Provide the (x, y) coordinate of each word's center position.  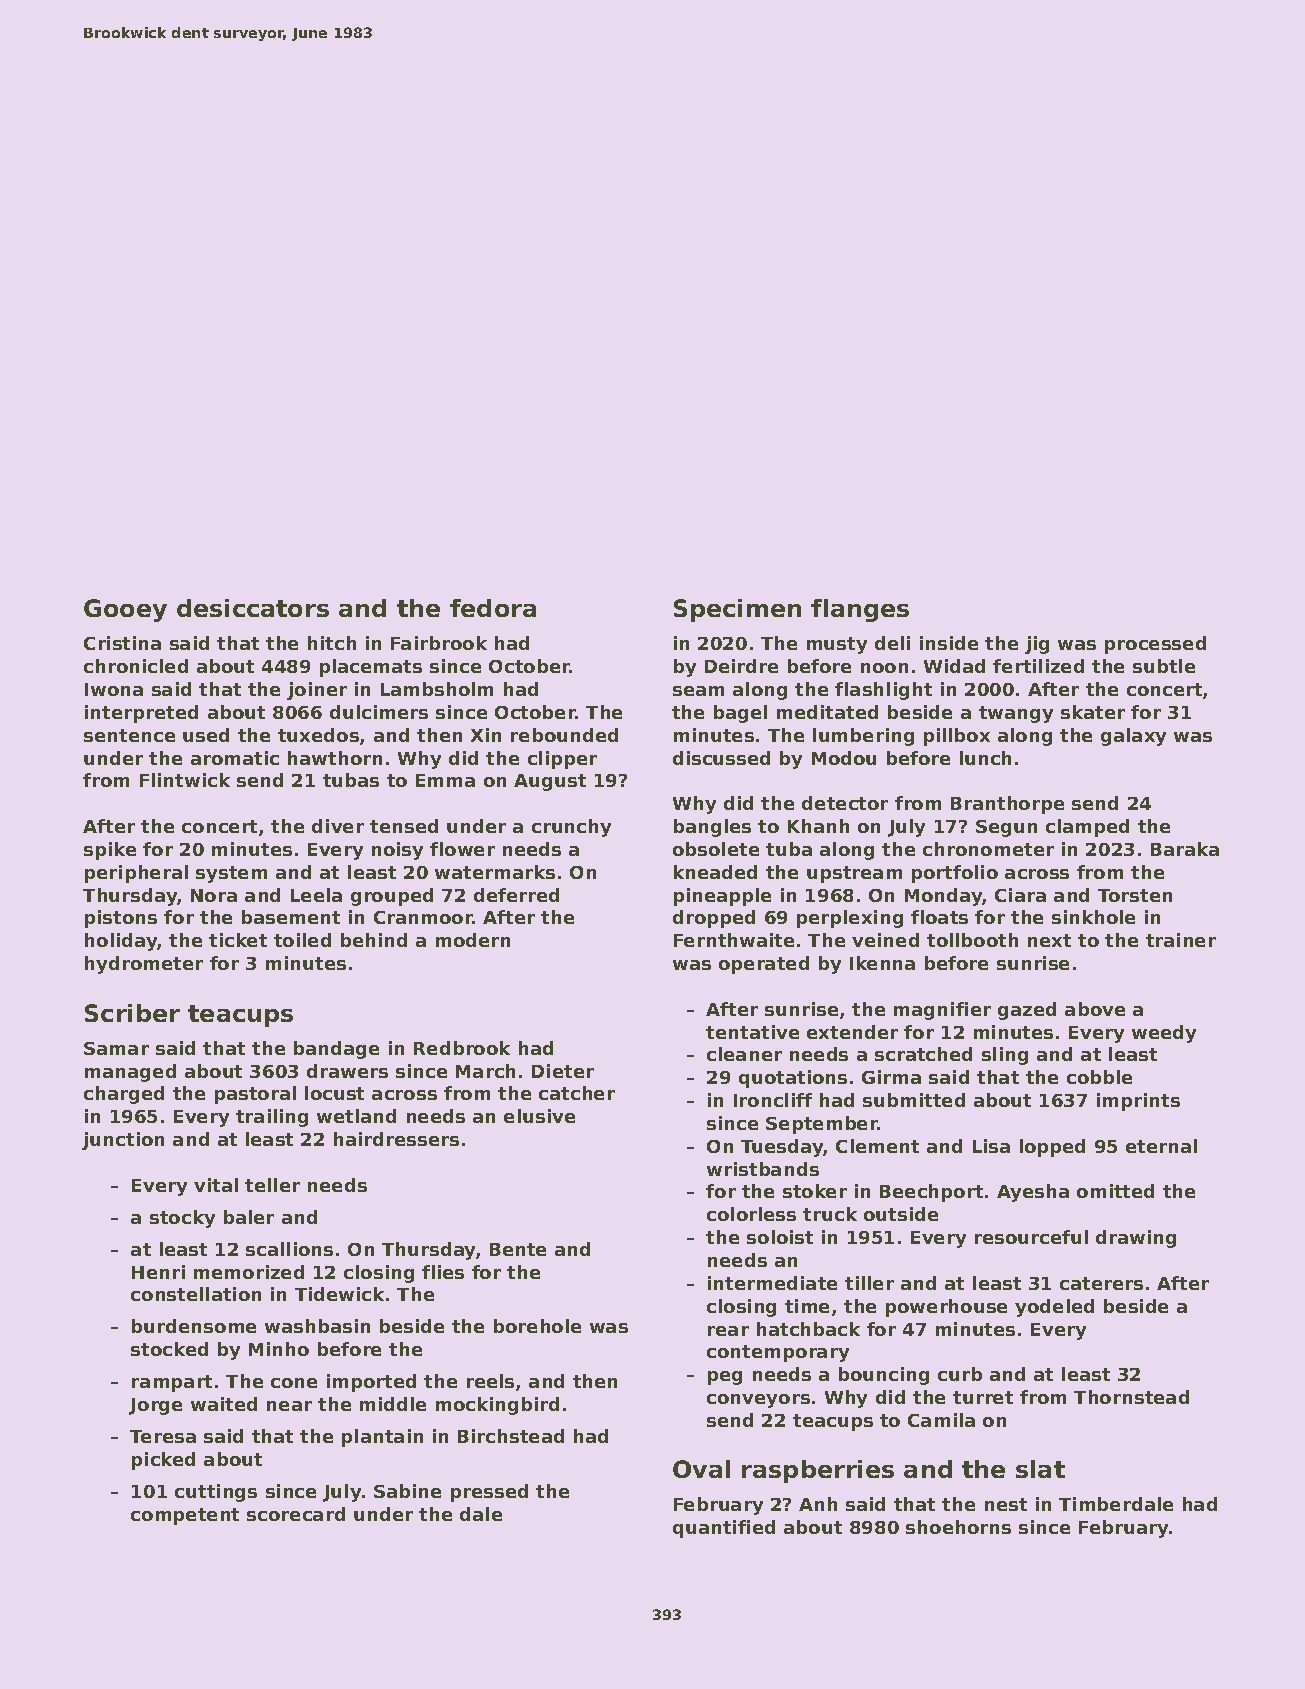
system (231, 874)
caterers (1101, 1283)
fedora (493, 608)
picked (163, 1461)
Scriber (132, 1013)
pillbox (957, 737)
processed (1155, 645)
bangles (712, 828)
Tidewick (339, 1294)
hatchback (808, 1329)
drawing (1136, 1239)
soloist (780, 1237)
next (1049, 940)
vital (216, 1185)
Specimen (737, 610)
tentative (752, 1032)
